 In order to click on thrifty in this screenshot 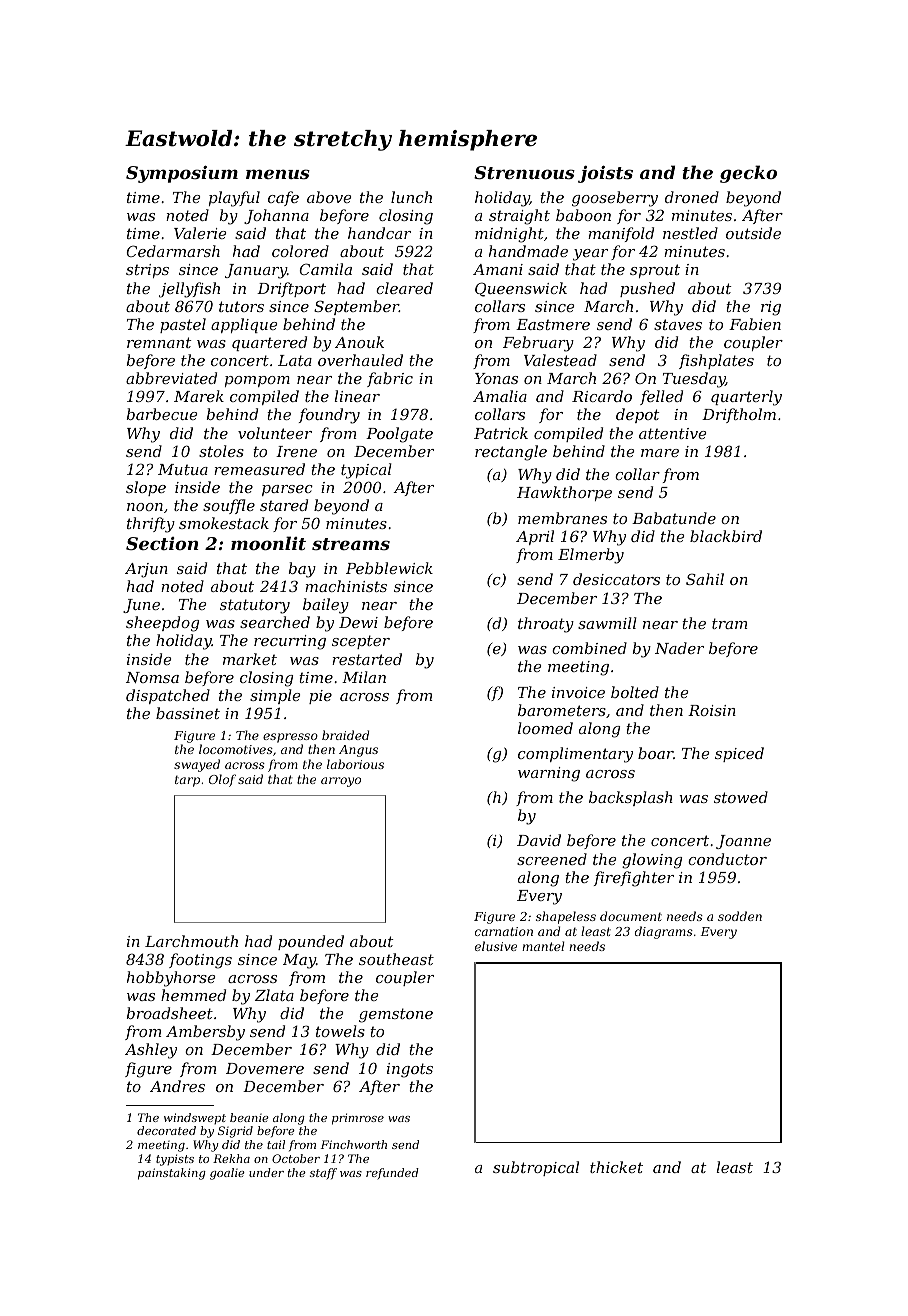, I will do `click(151, 525)`.
